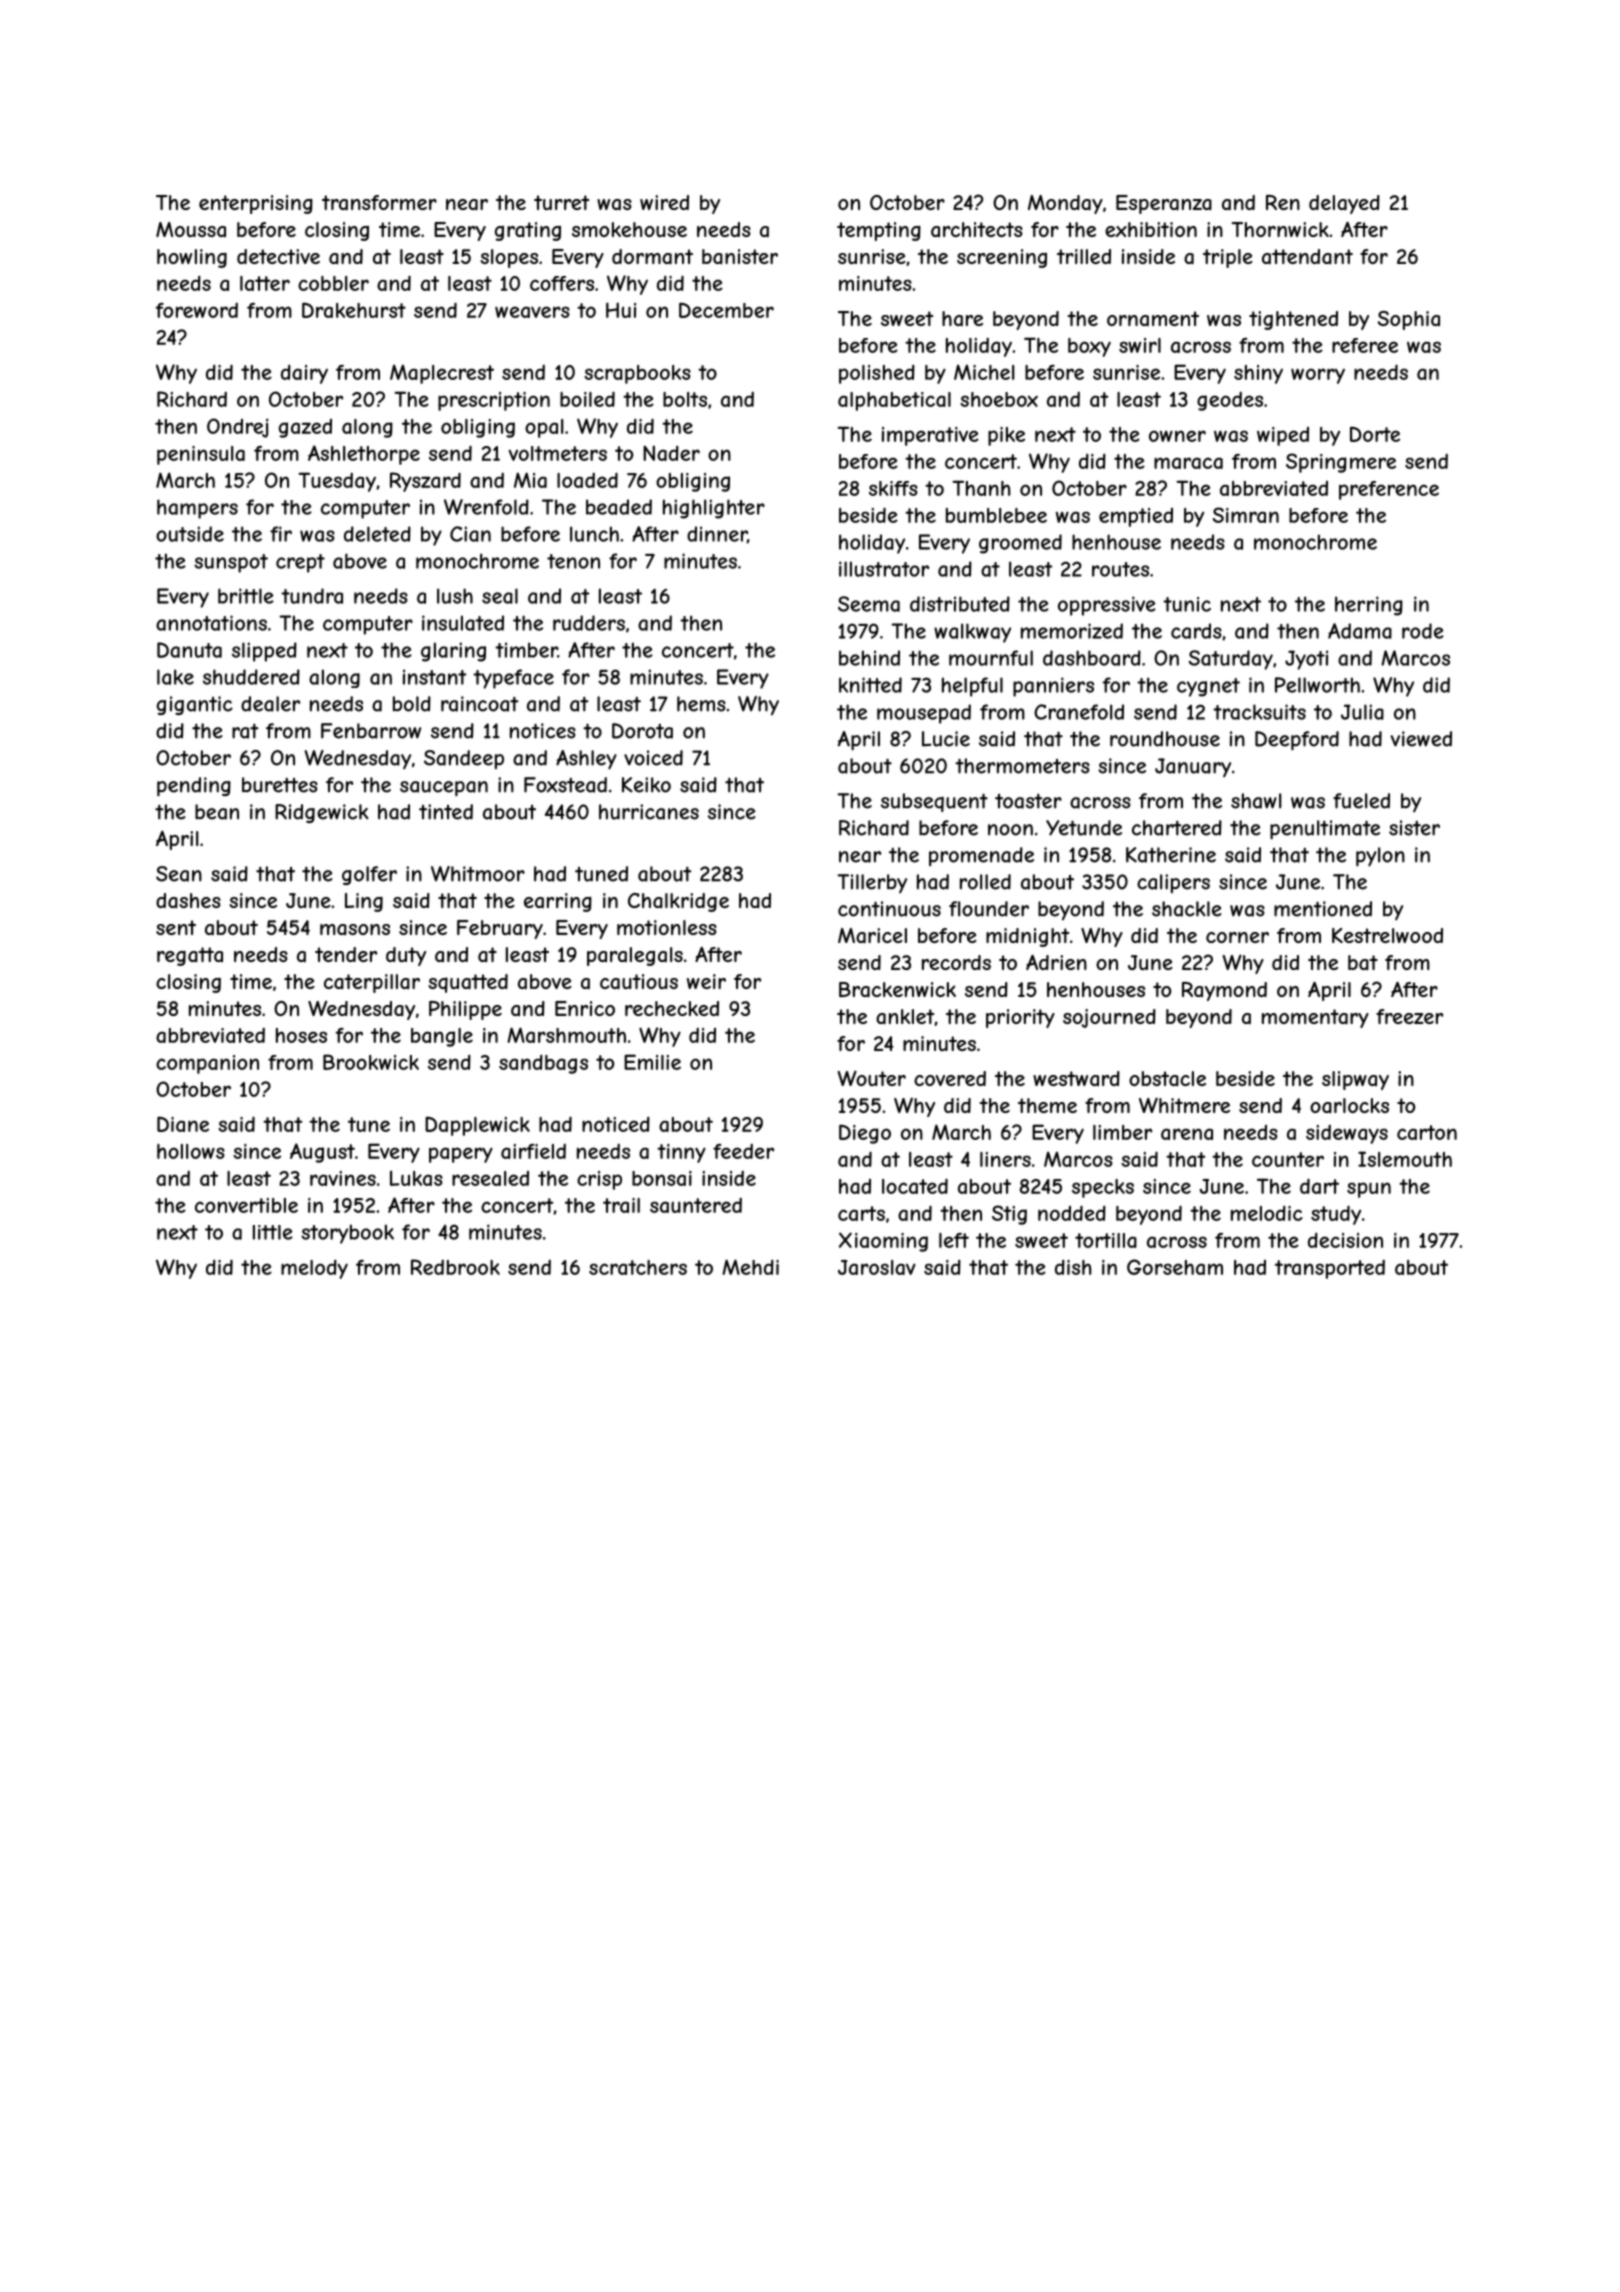 The height and width of the screenshot is (2292, 1620). Describe the element at coordinates (1344, 204) in the screenshot. I see `delayed` at that location.
